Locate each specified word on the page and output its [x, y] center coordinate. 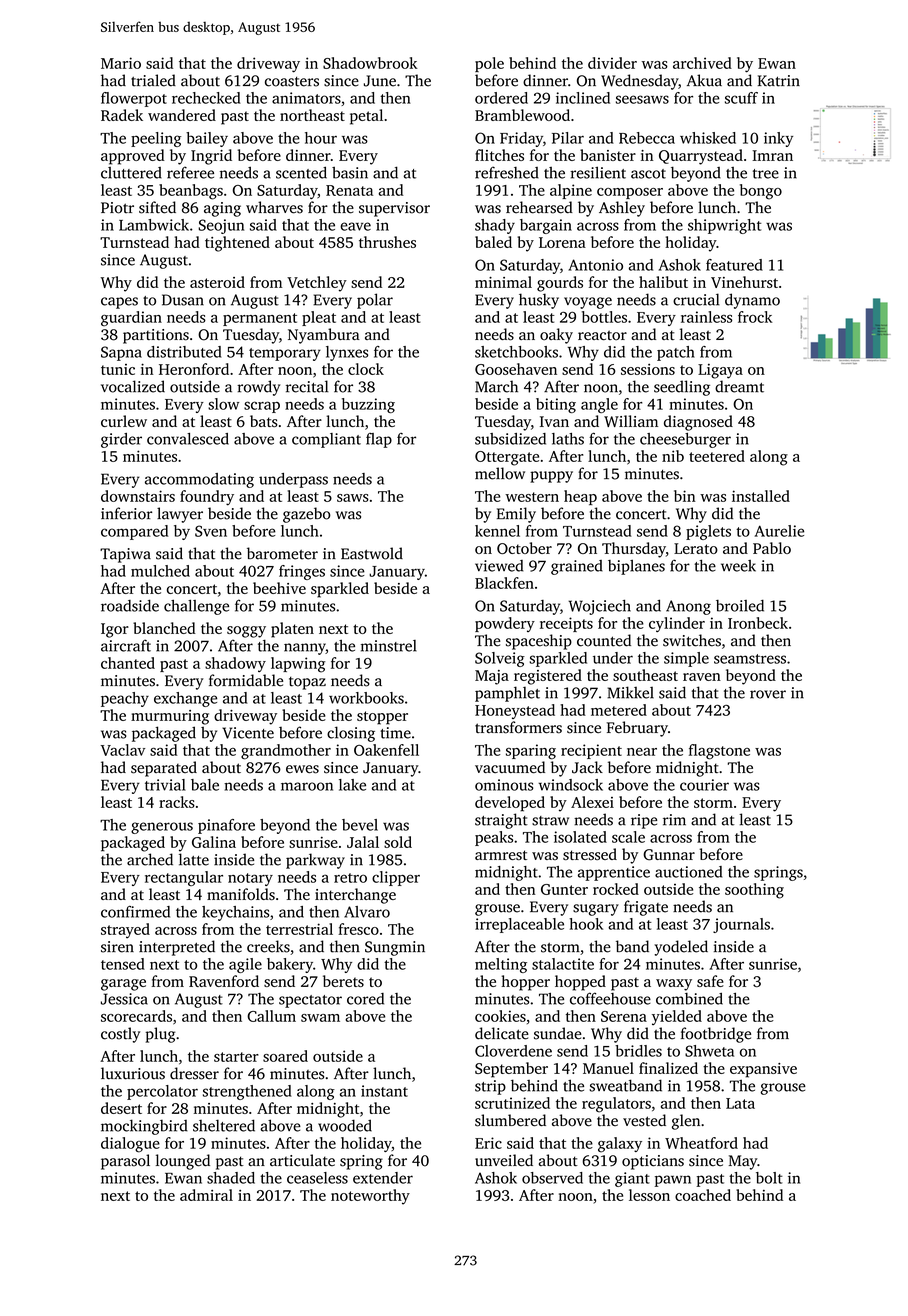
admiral [206, 1195]
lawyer [180, 515]
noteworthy [370, 1197]
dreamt [739, 386]
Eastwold [372, 553]
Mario [121, 63]
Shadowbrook [370, 63]
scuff [741, 98]
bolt [769, 1178]
